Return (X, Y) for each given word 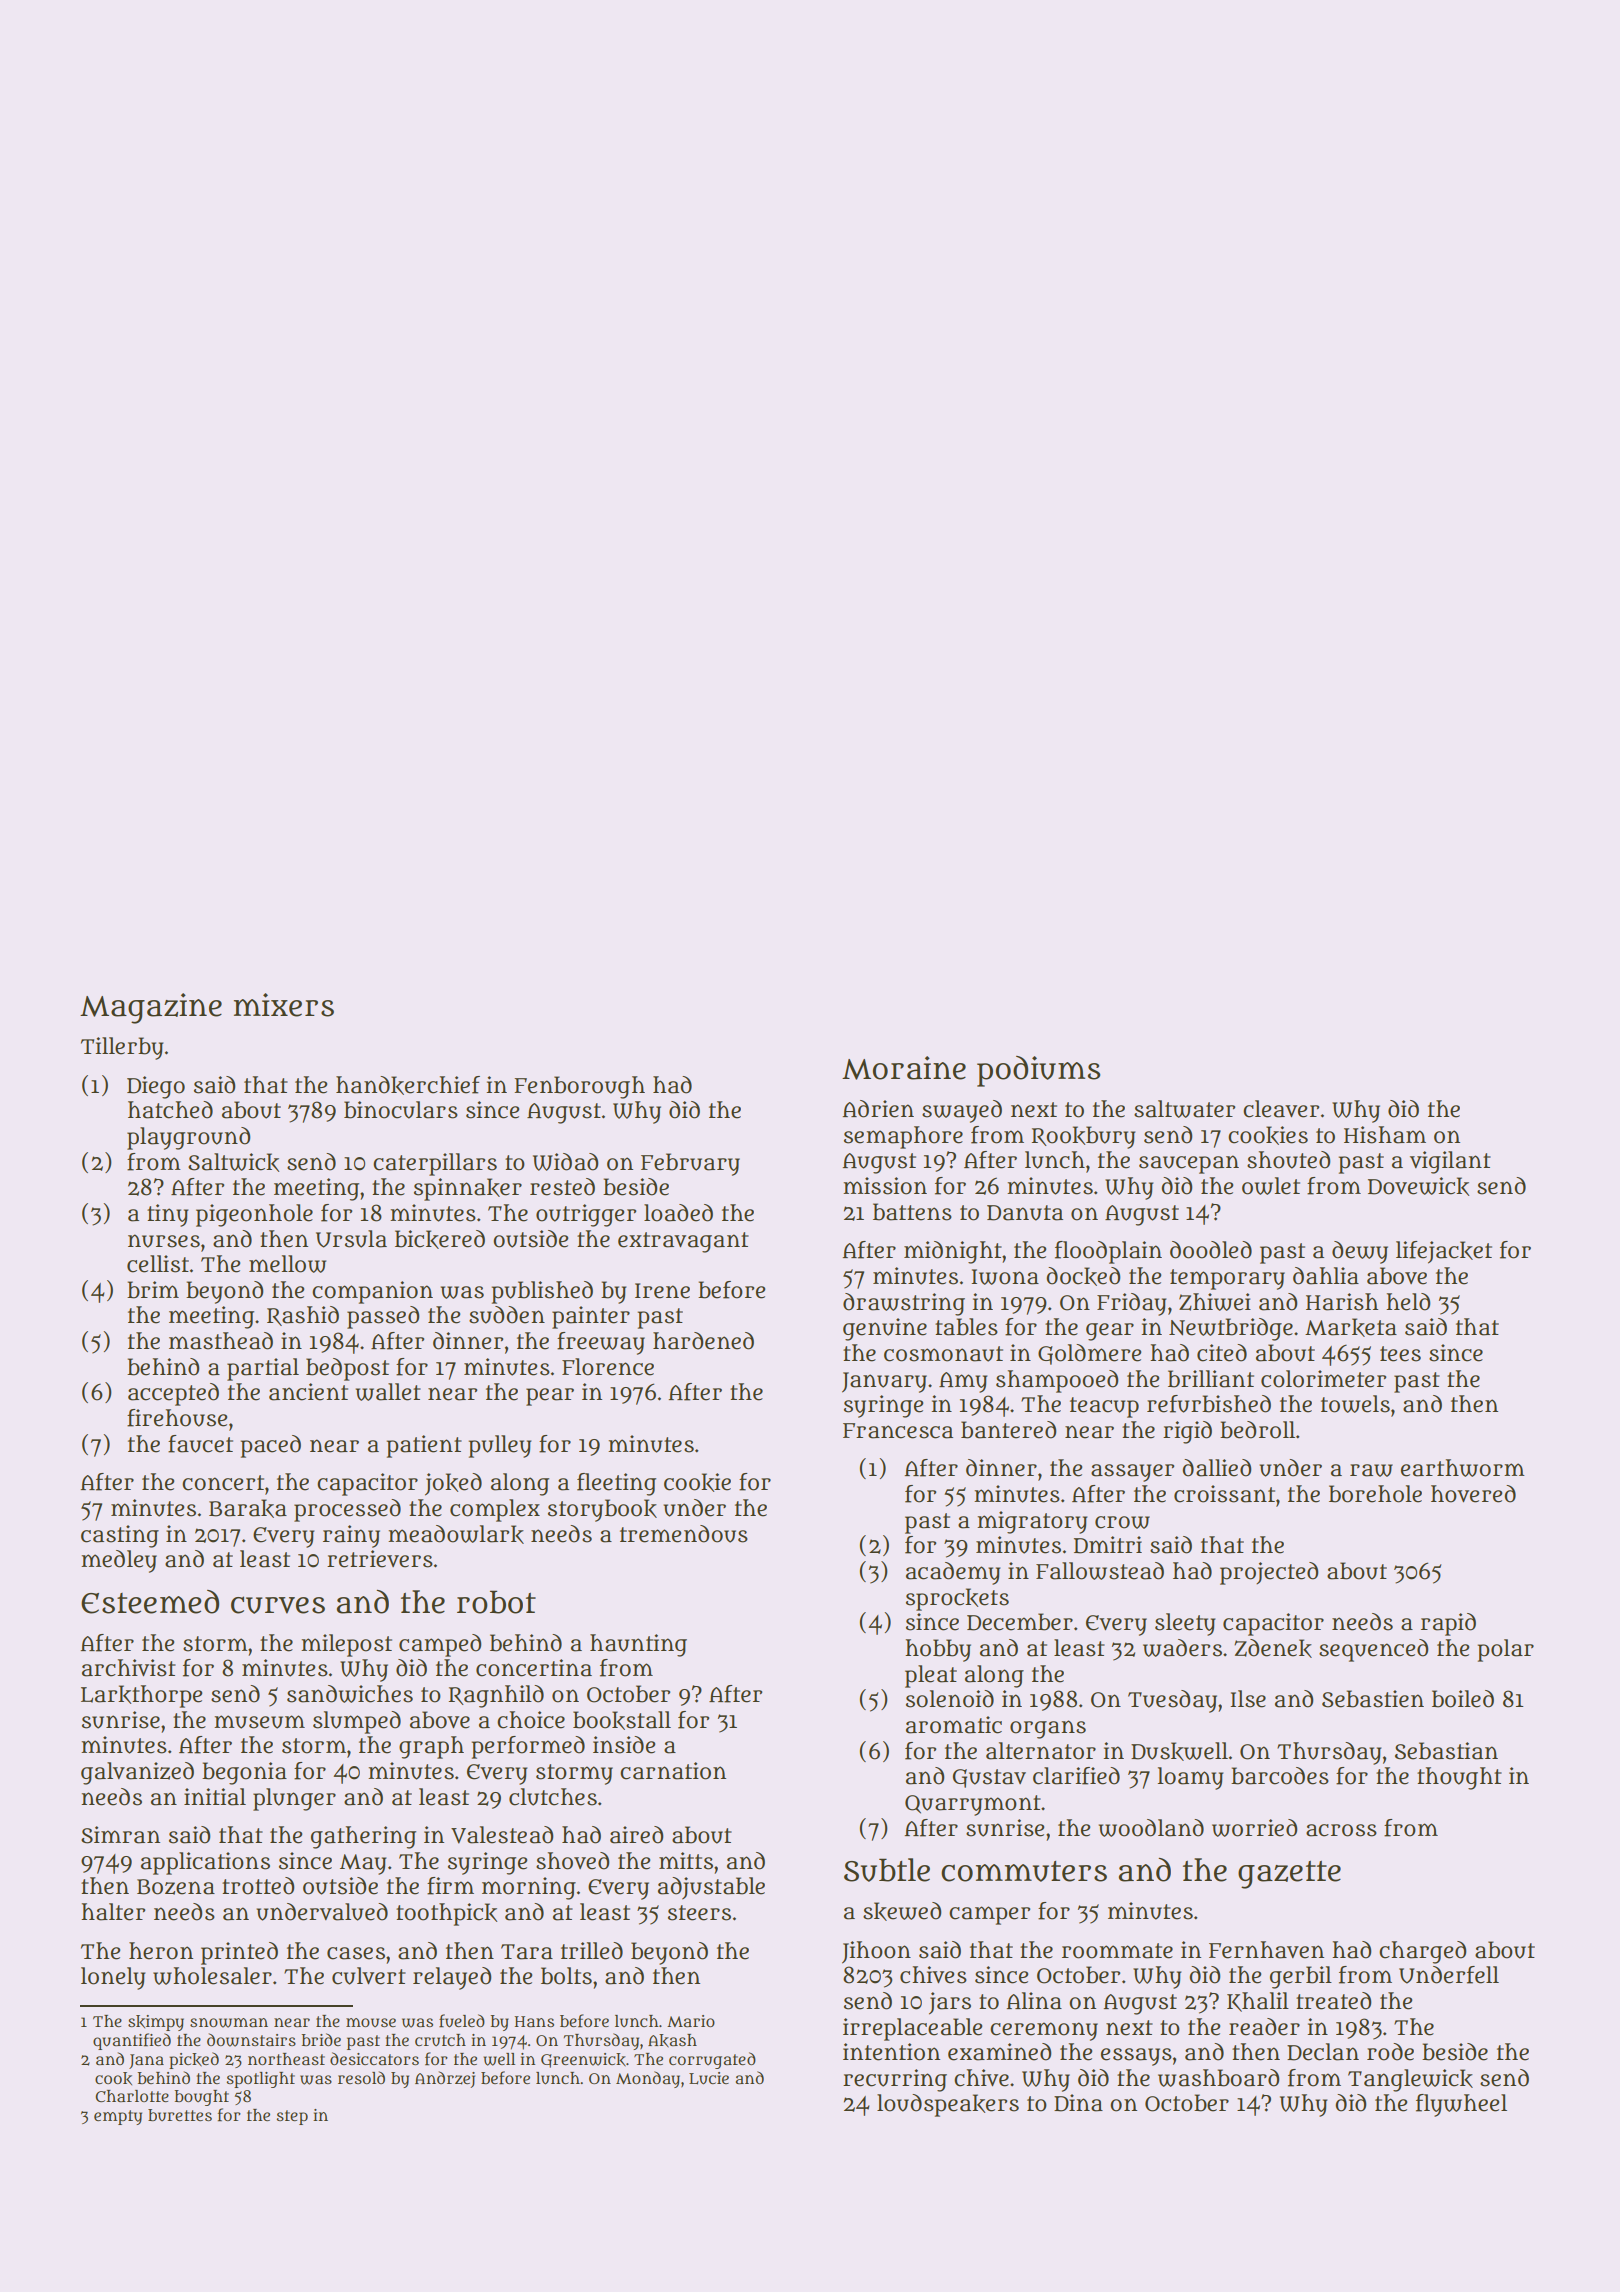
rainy (351, 1536)
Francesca (898, 1431)
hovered (1473, 1494)
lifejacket (1444, 1252)
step (292, 2117)
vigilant (1450, 1162)
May (363, 1864)
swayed (962, 1111)
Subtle (887, 1870)
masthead (221, 1341)
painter (591, 1317)
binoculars (401, 1110)
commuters (1024, 1871)
